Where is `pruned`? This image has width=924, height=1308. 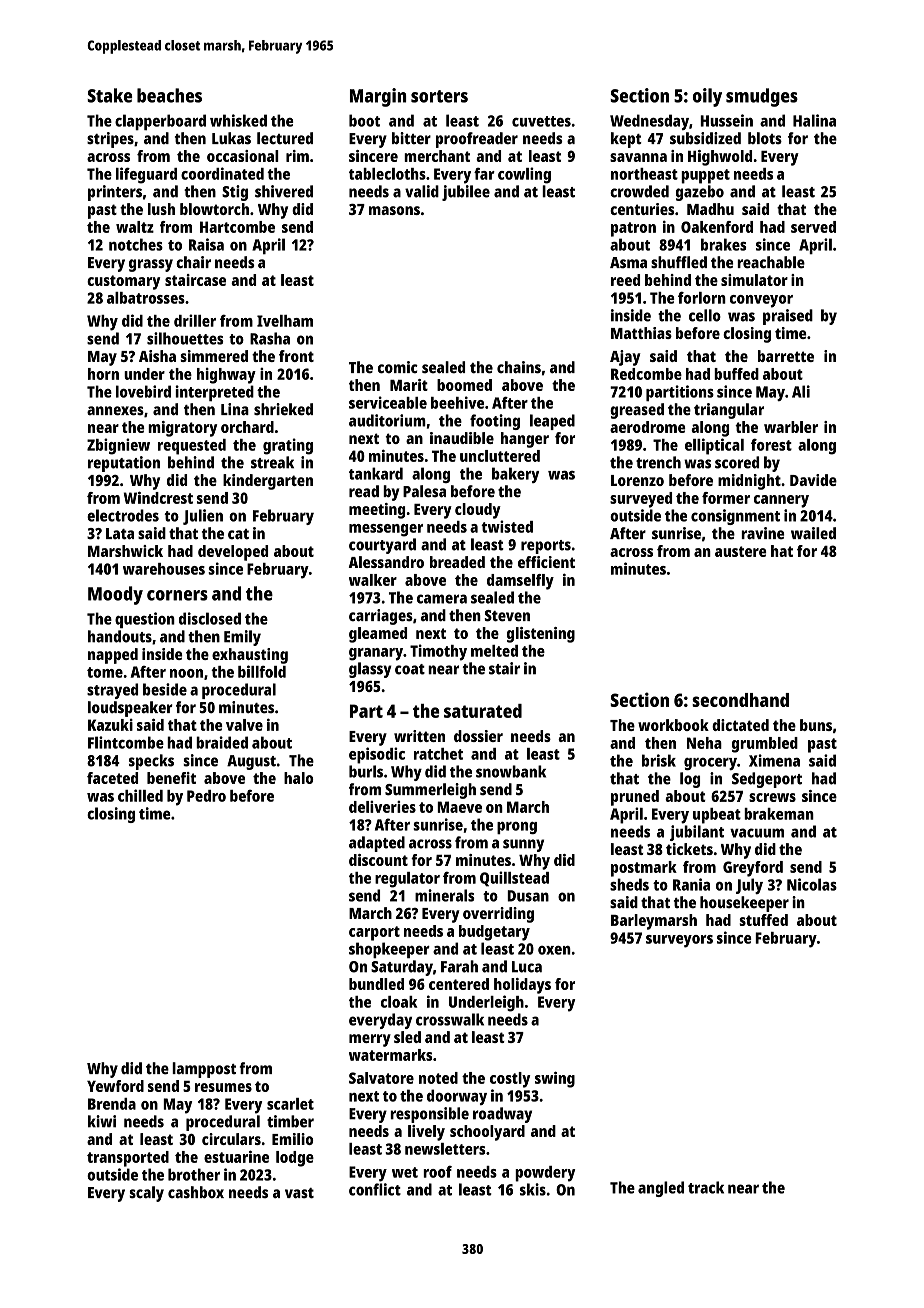
pruned is located at coordinates (635, 798).
